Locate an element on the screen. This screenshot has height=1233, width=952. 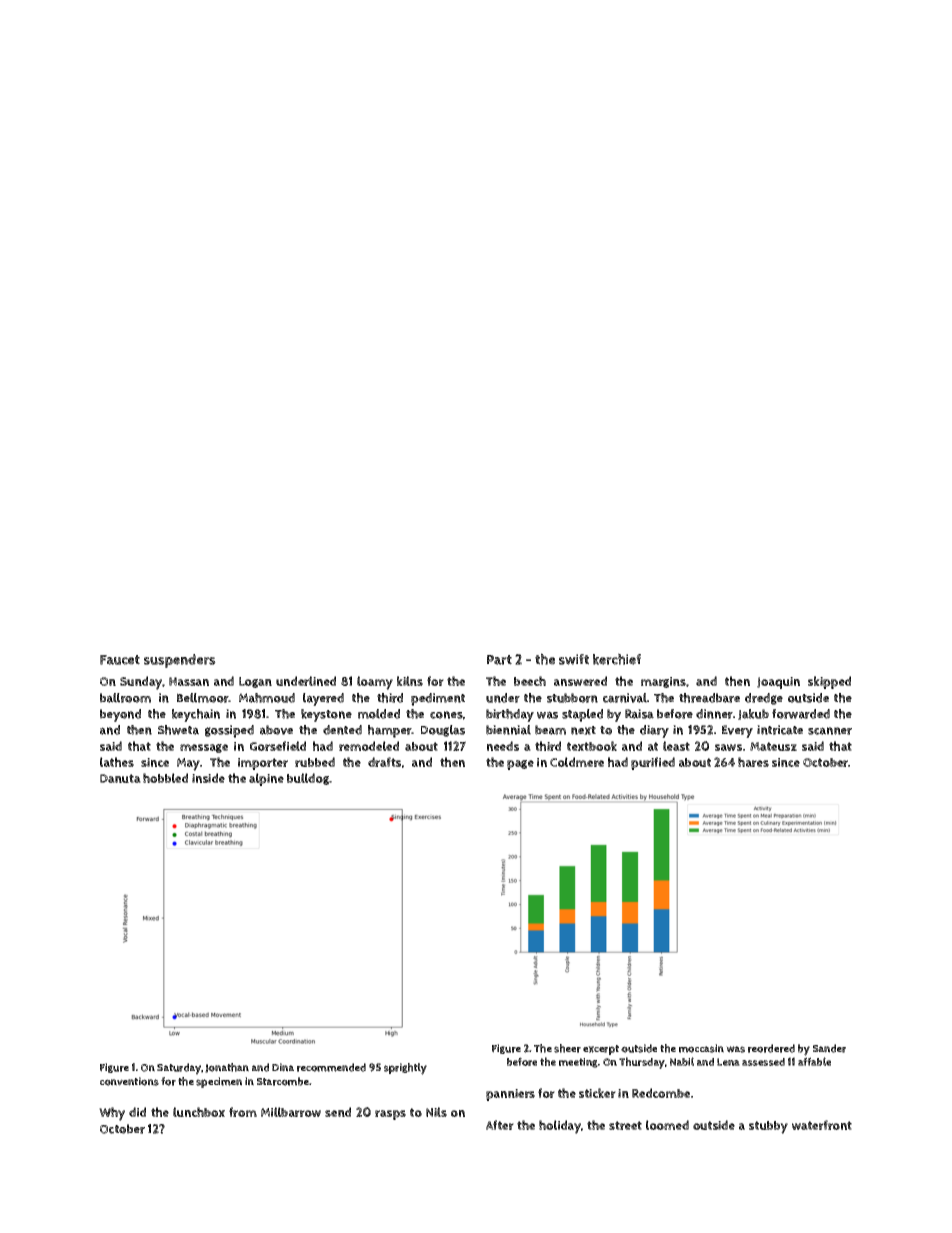
After is located at coordinates (500, 1125).
